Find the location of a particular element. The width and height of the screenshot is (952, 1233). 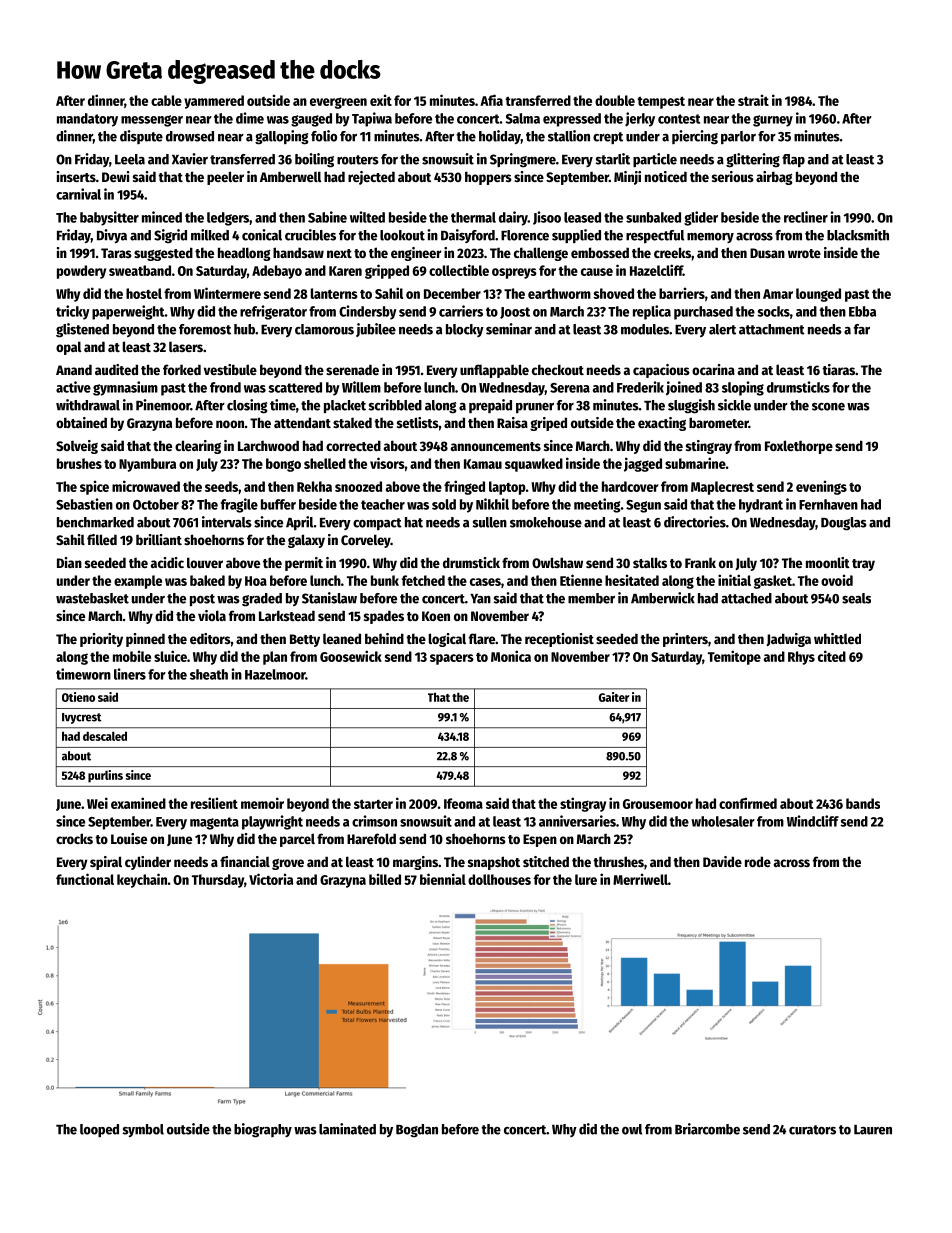

Cindersby is located at coordinates (368, 312).
